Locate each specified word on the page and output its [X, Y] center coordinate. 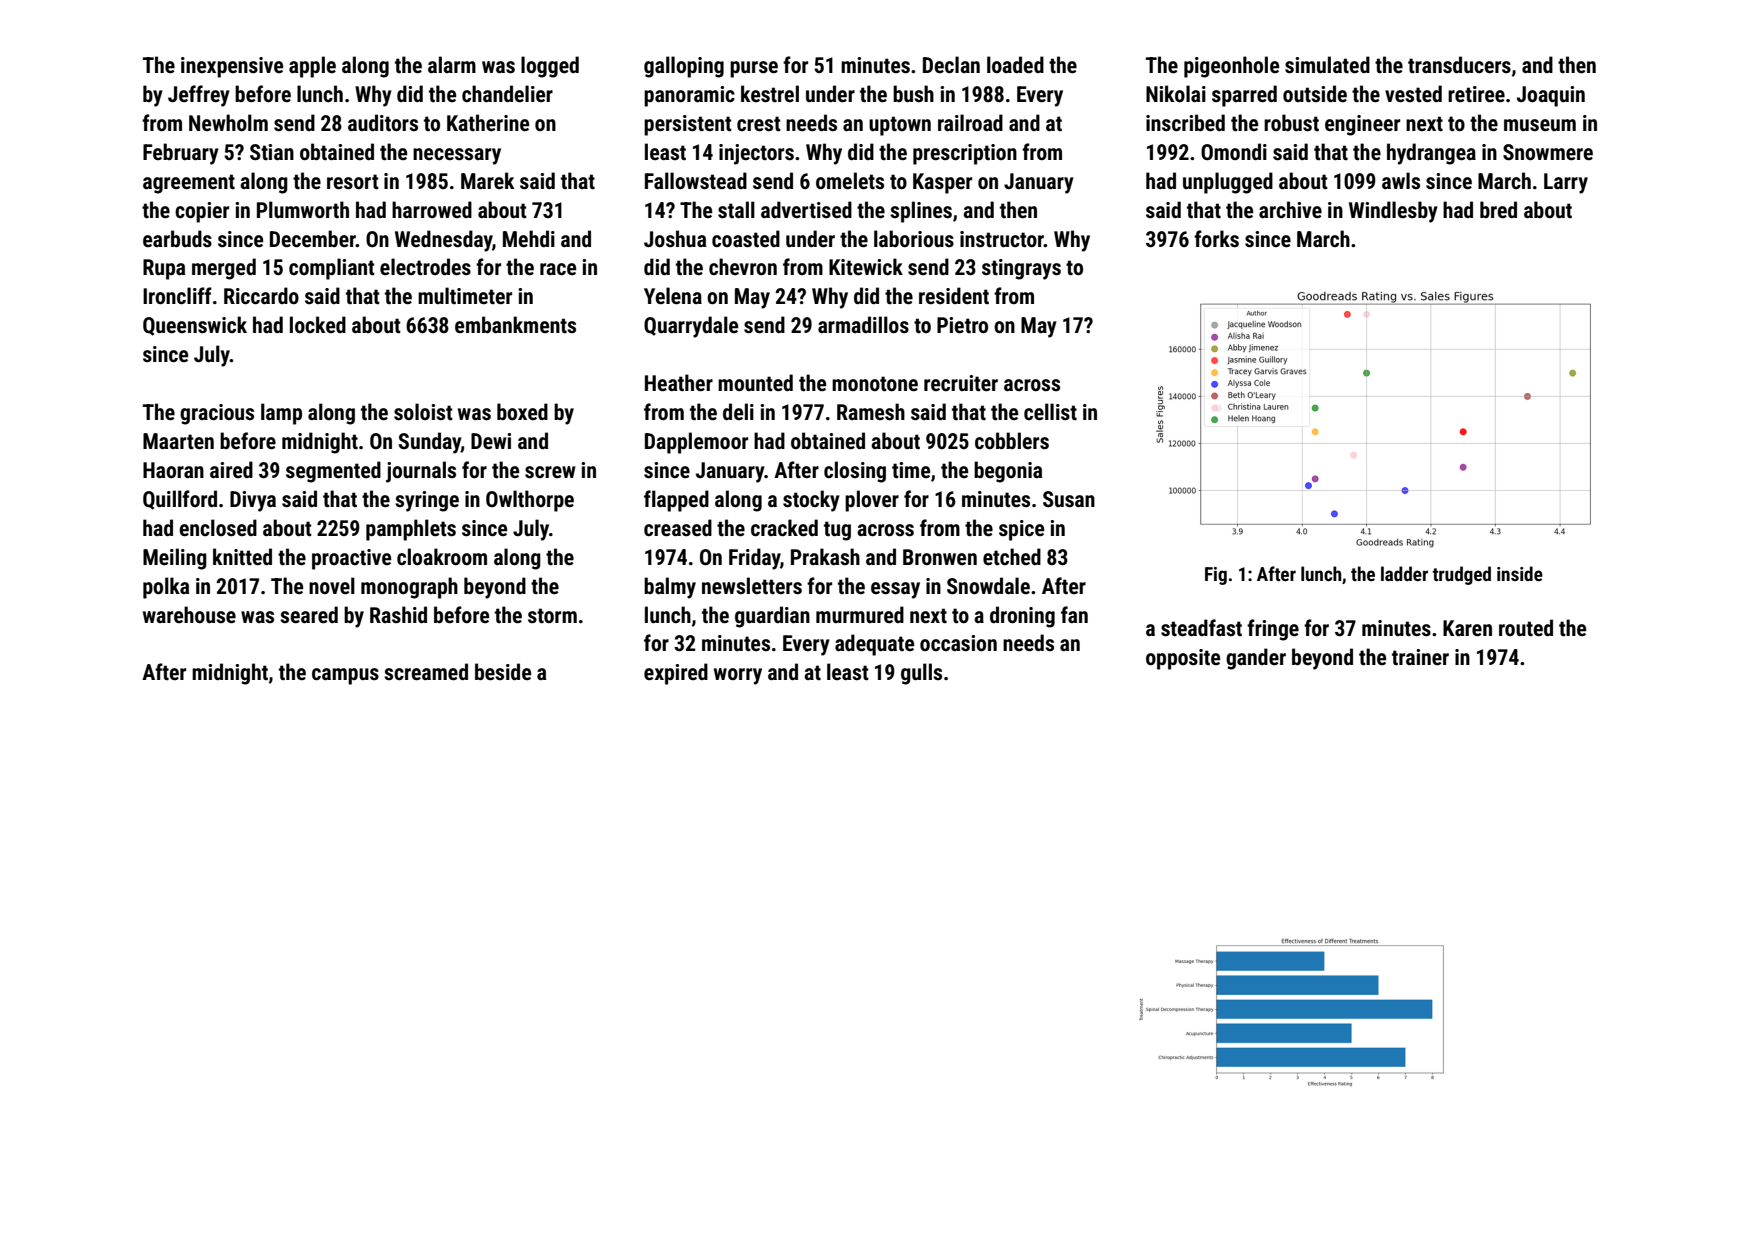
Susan [1069, 499]
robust [1291, 123]
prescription [965, 154]
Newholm [228, 122]
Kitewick [866, 267]
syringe [427, 501]
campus [345, 676]
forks [1216, 239]
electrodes [425, 267]
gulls [921, 674]
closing [855, 472]
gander [1256, 659]
